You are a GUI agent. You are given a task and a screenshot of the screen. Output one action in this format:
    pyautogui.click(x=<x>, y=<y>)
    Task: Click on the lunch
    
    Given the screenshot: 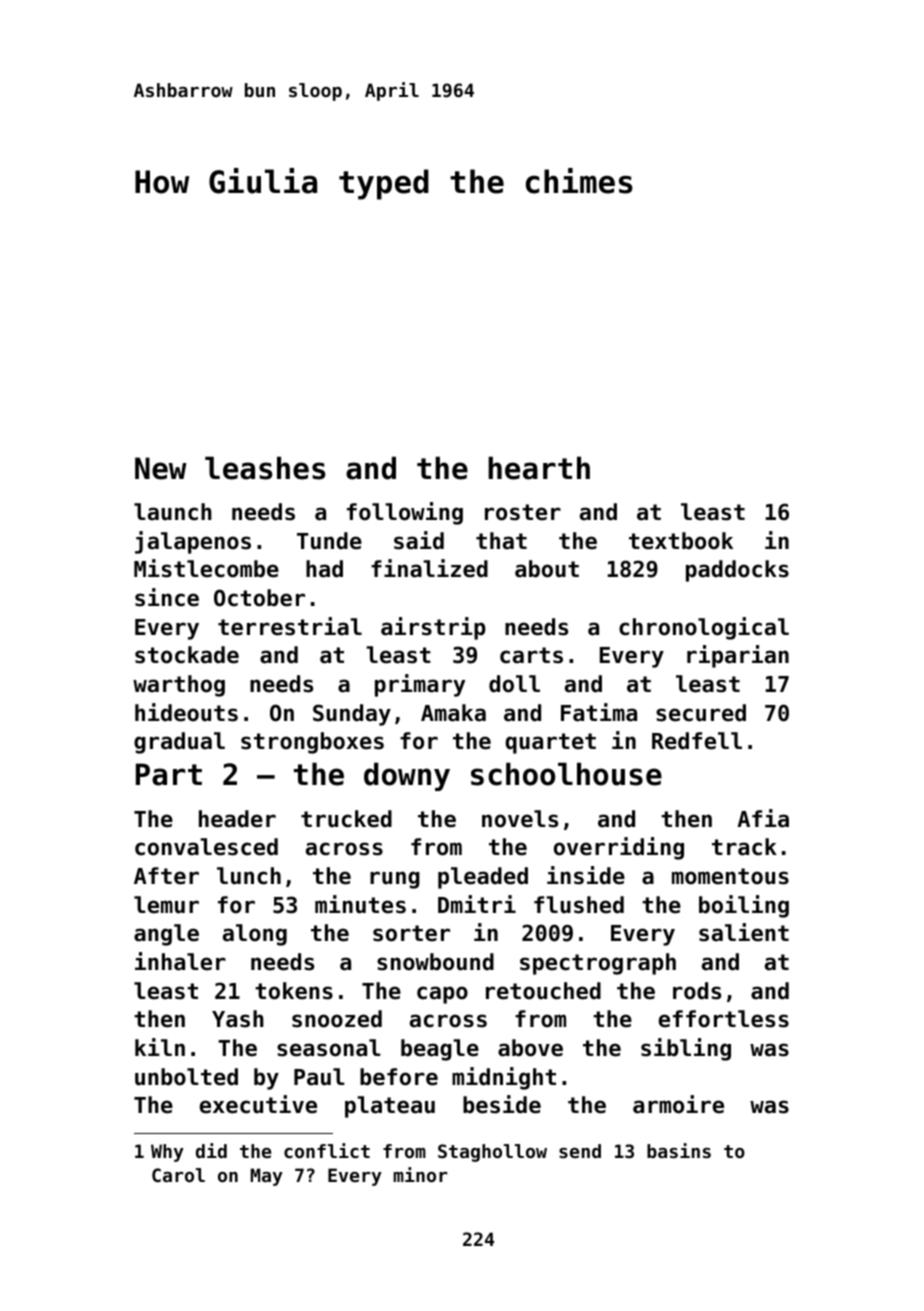 What is the action you would take?
    pyautogui.click(x=249, y=876)
